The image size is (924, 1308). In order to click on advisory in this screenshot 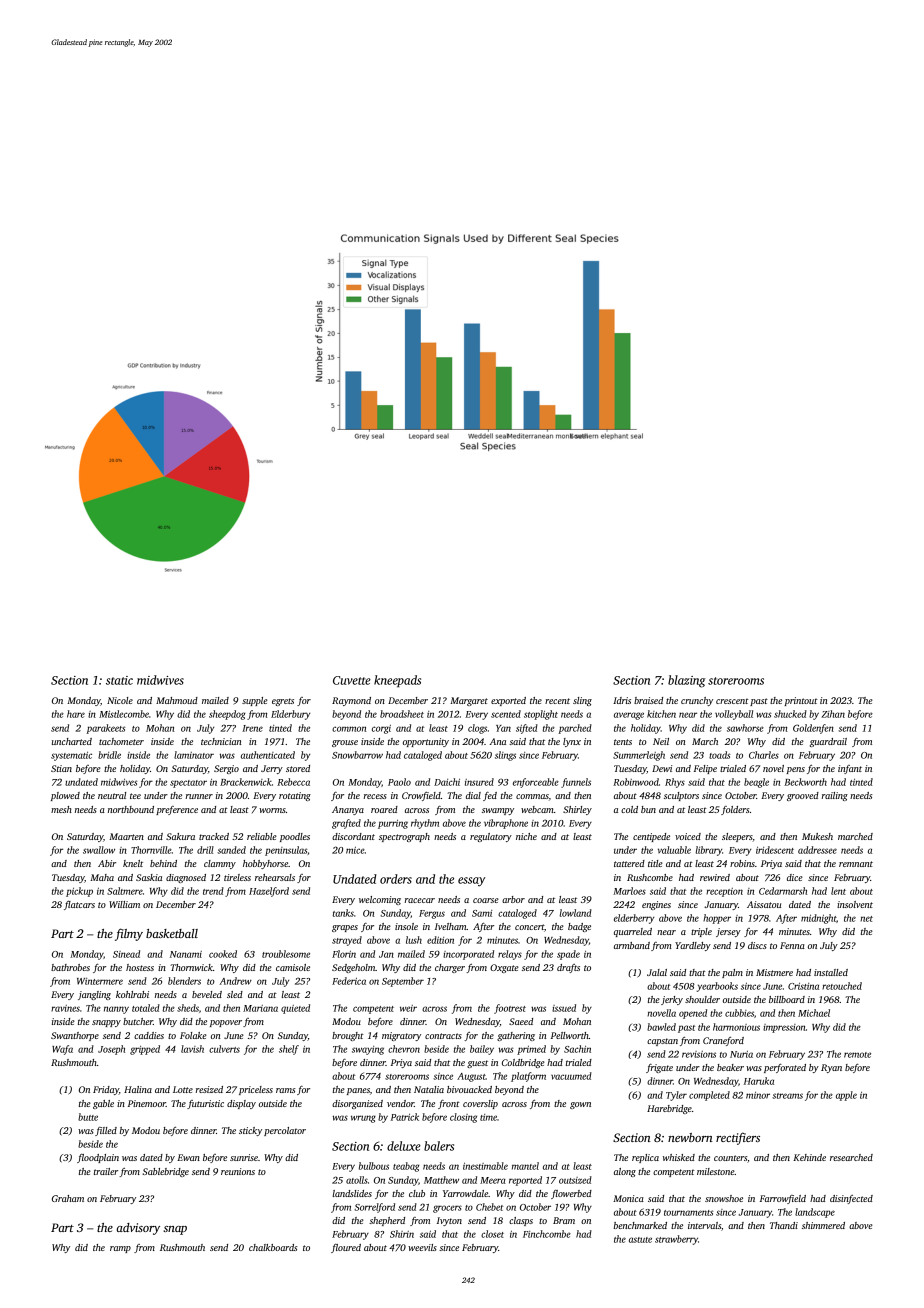, I will do `click(138, 1229)`.
